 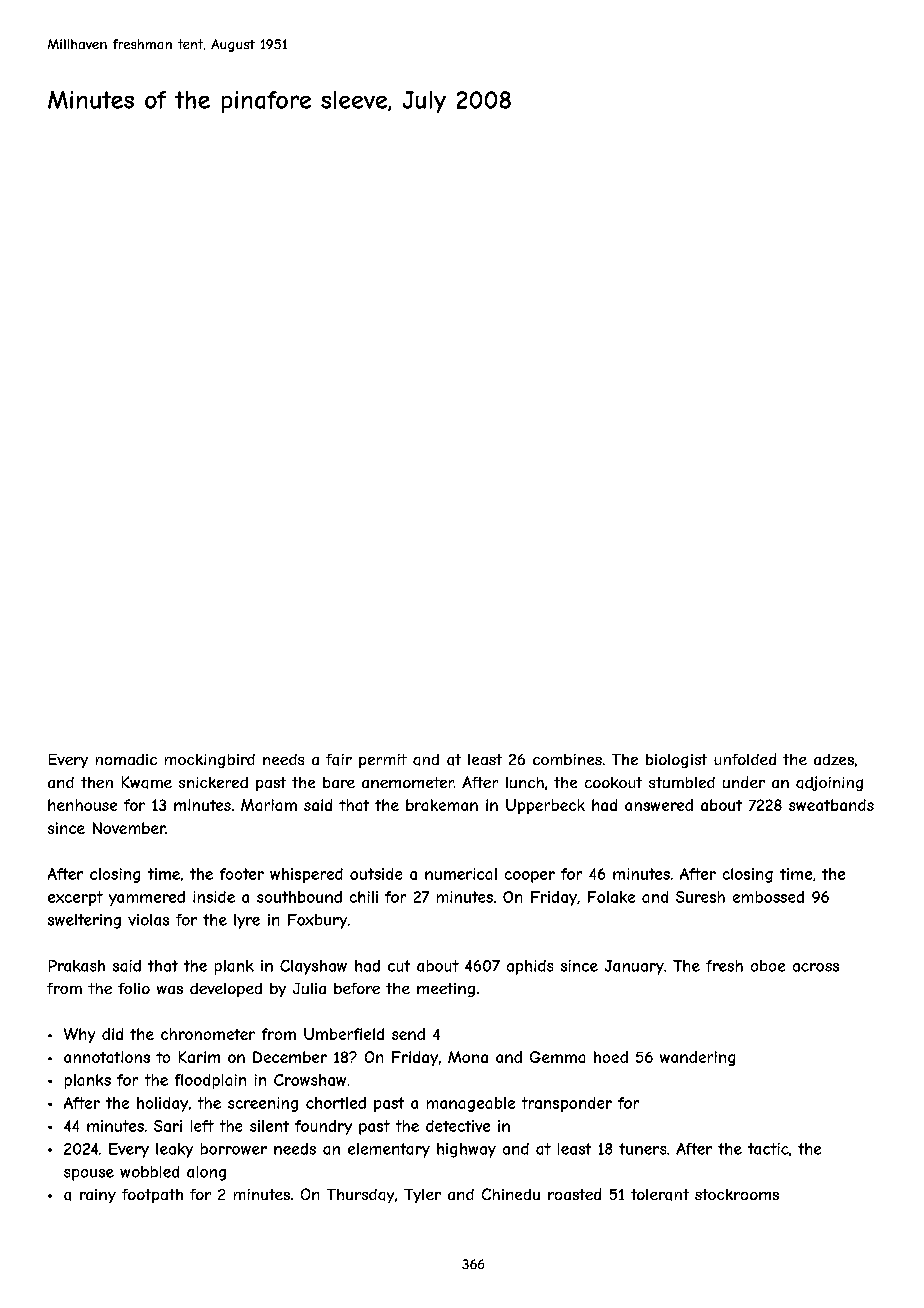 I want to click on numerical, so click(x=461, y=874).
